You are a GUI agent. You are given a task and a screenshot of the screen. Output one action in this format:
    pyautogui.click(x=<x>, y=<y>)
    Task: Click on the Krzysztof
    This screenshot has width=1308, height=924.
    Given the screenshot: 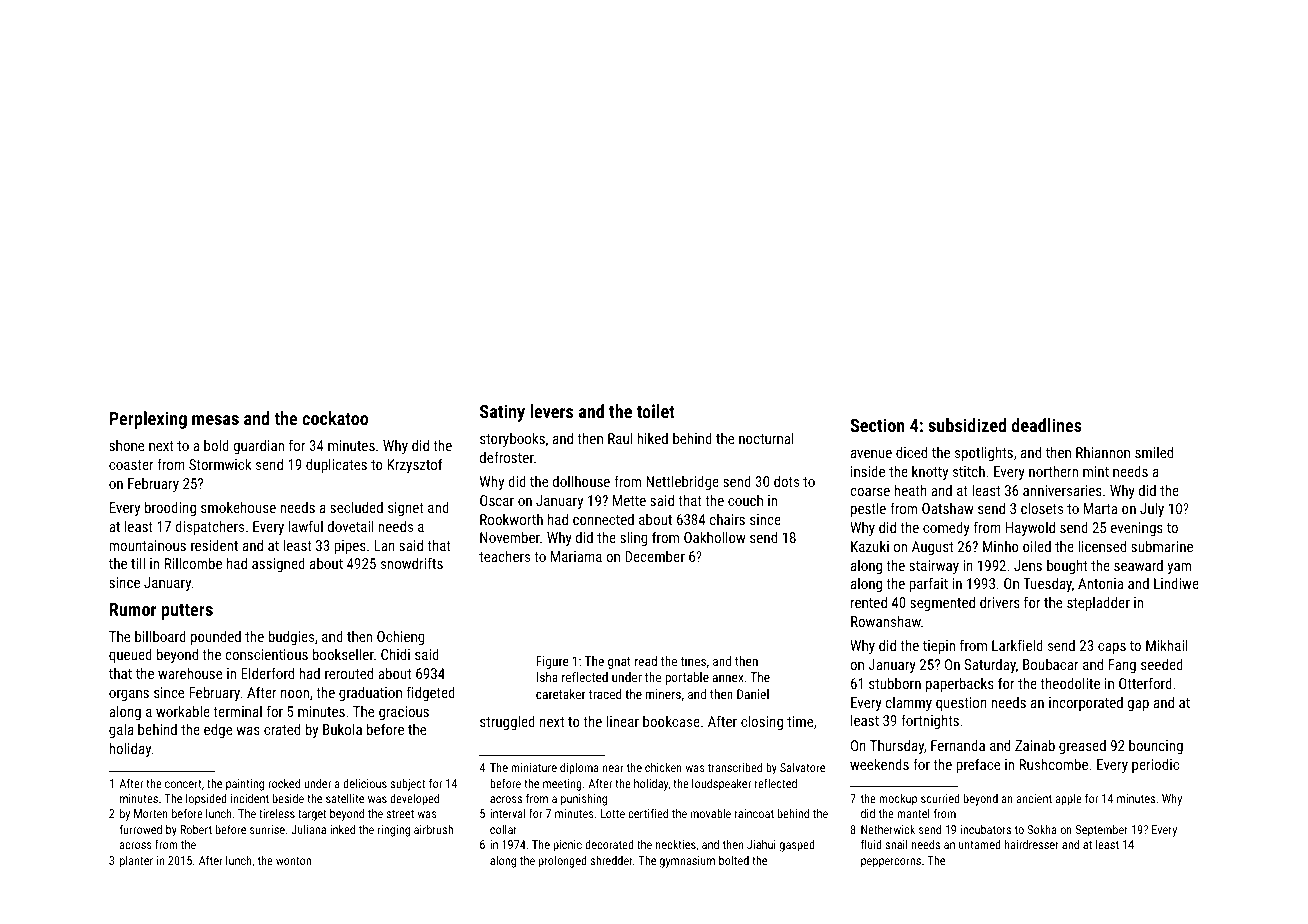 What is the action you would take?
    pyautogui.click(x=415, y=465)
